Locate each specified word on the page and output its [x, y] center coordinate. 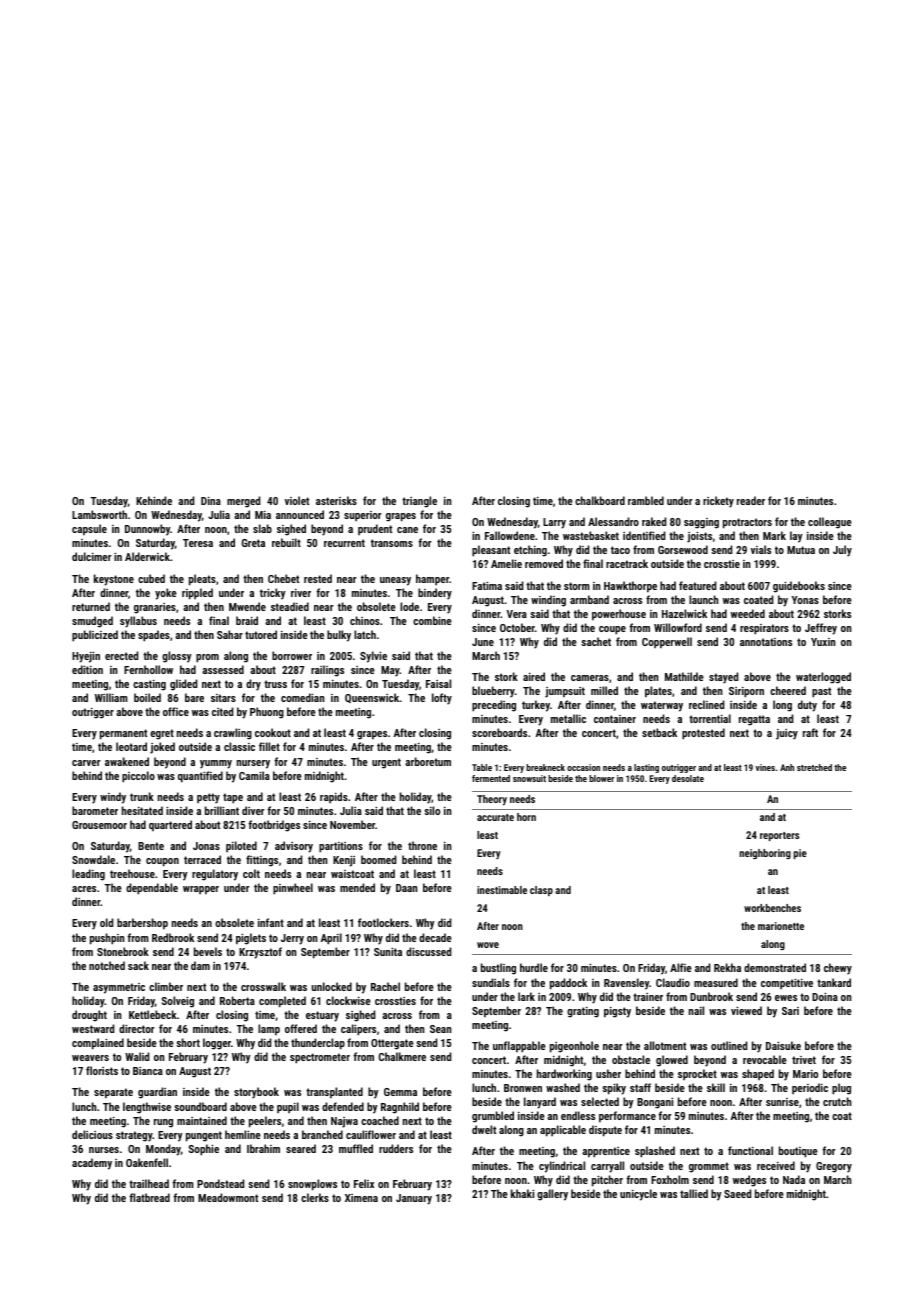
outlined [729, 1045]
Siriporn [746, 692]
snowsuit [529, 778]
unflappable [519, 1047]
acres [84, 889]
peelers [265, 1122]
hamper [432, 579]
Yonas [805, 600]
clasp [541, 891]
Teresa [198, 543]
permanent [123, 734]
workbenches [772, 908]
